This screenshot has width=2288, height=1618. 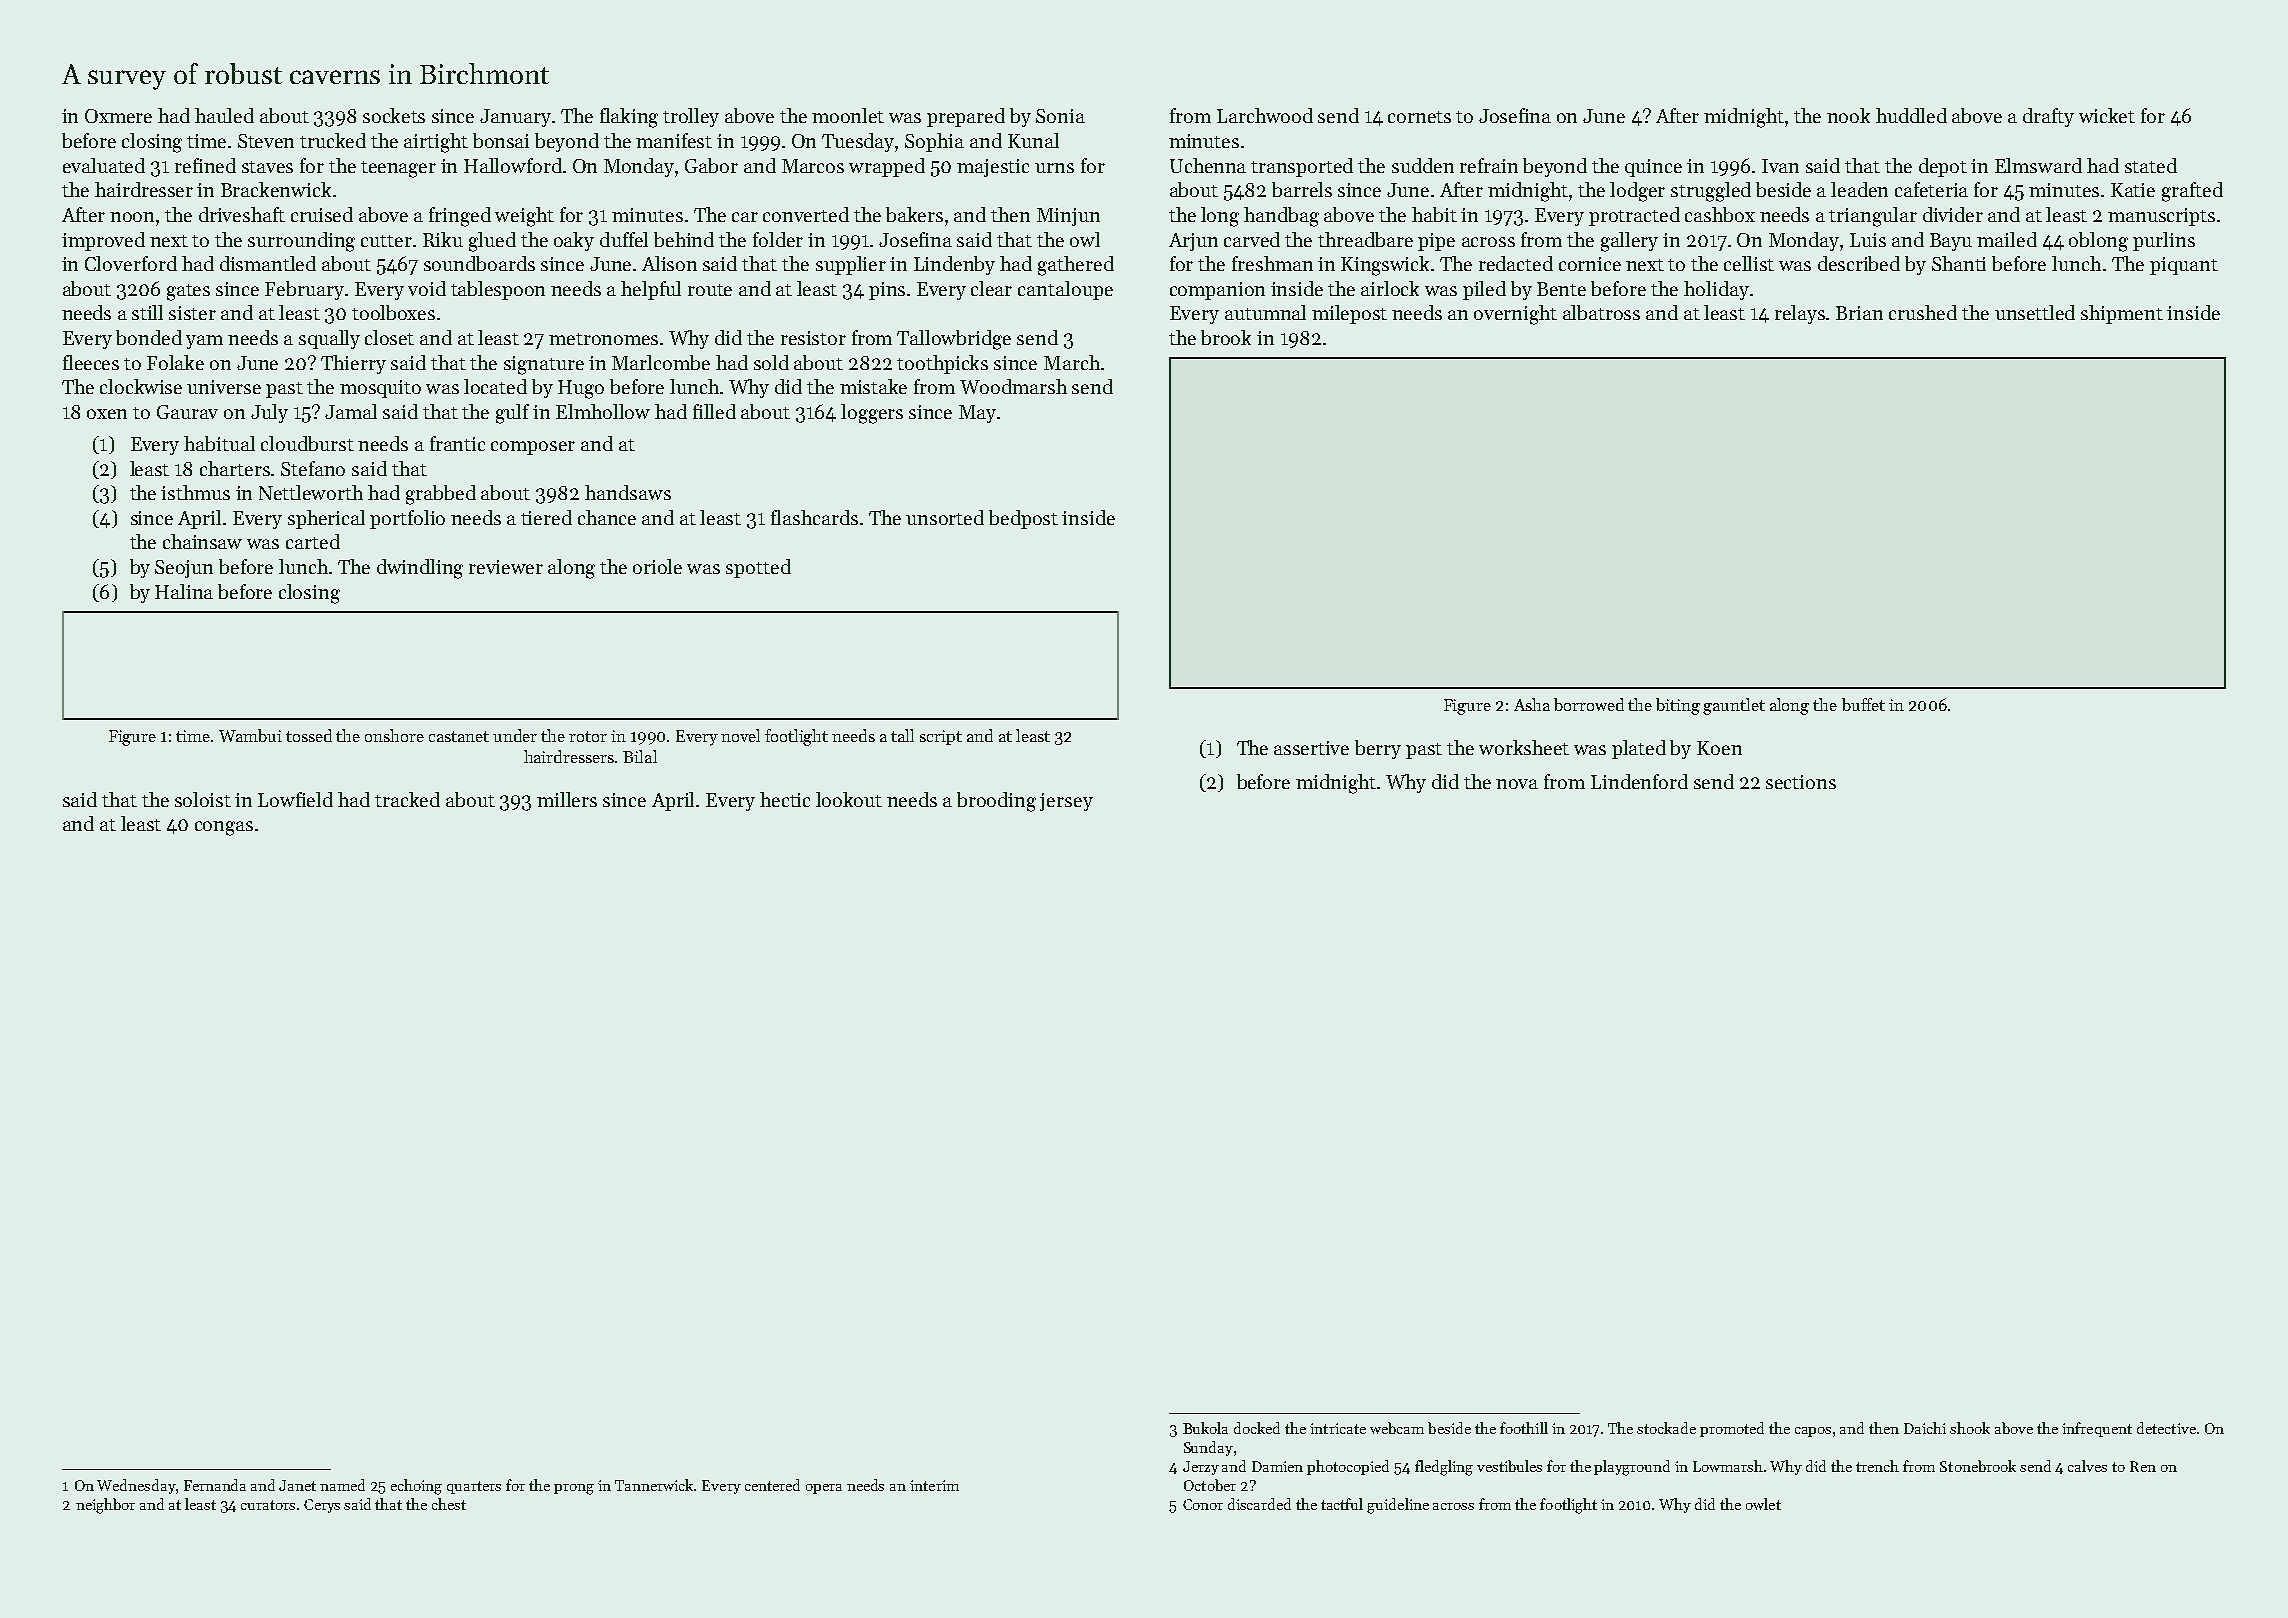 I want to click on tracked, so click(x=407, y=799).
